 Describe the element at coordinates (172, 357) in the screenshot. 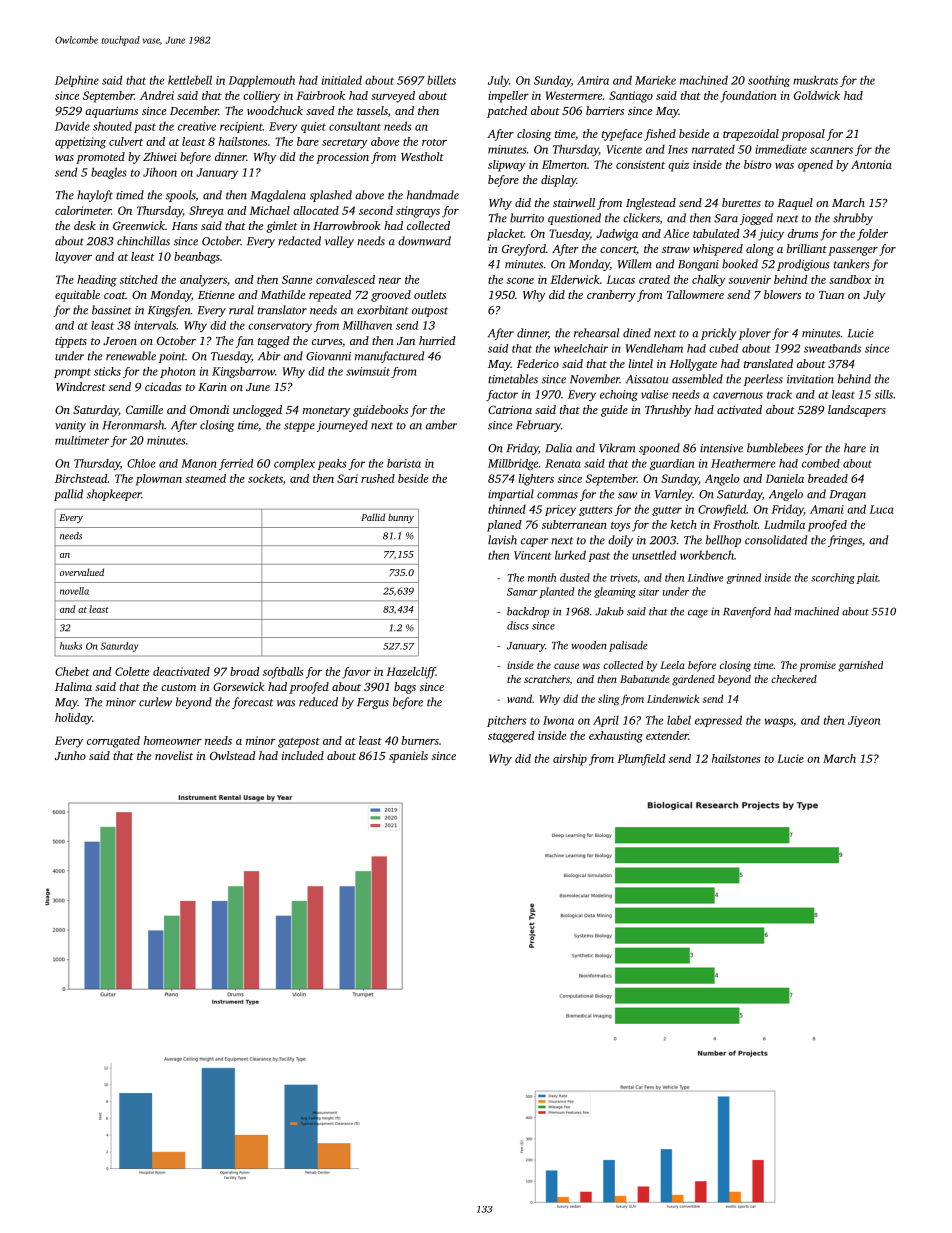

I see `point` at that location.
